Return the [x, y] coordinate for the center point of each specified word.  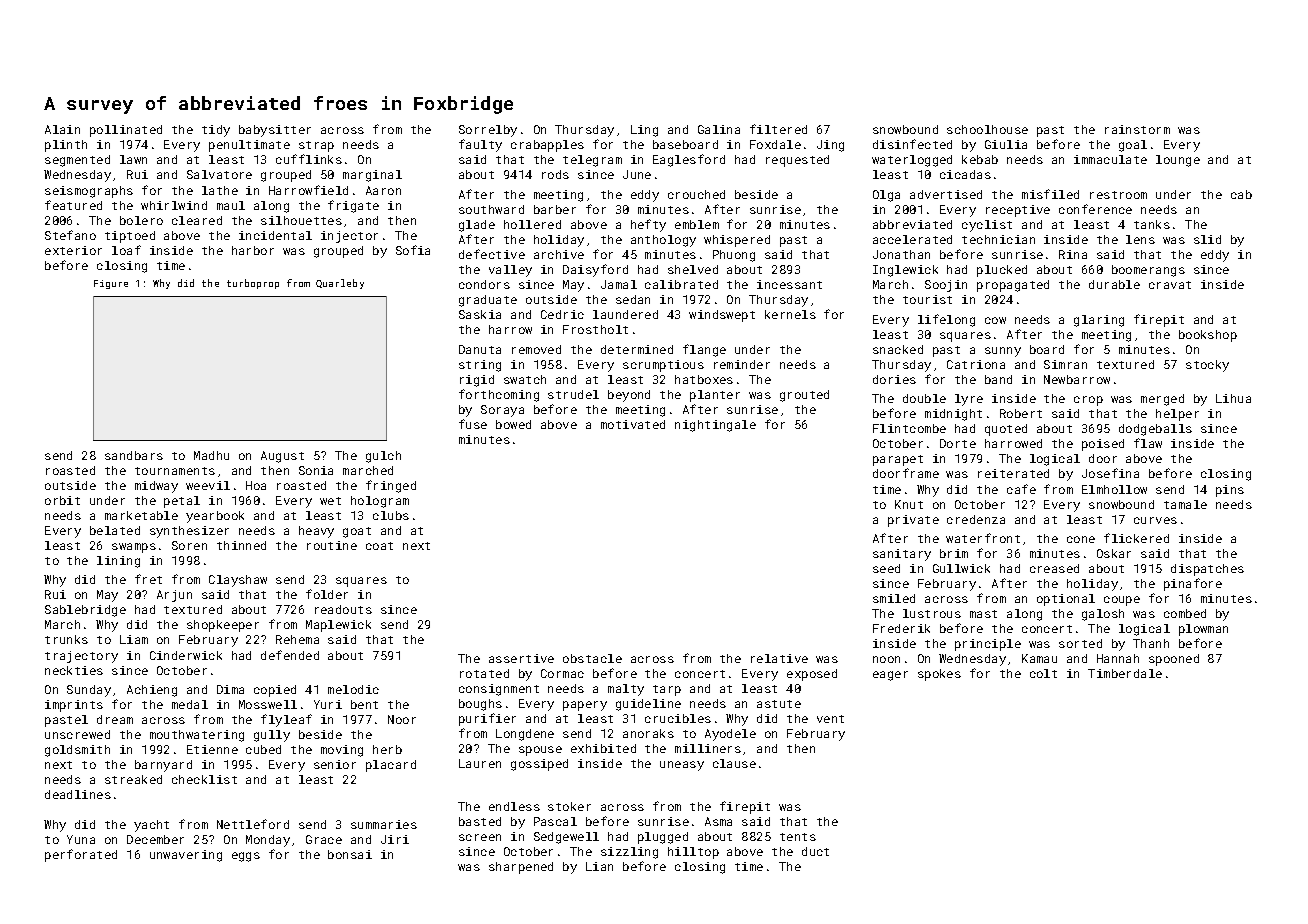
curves [1155, 520]
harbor [253, 250]
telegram [592, 161]
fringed [391, 486]
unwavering [186, 856]
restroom [1118, 195]
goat [357, 532]
